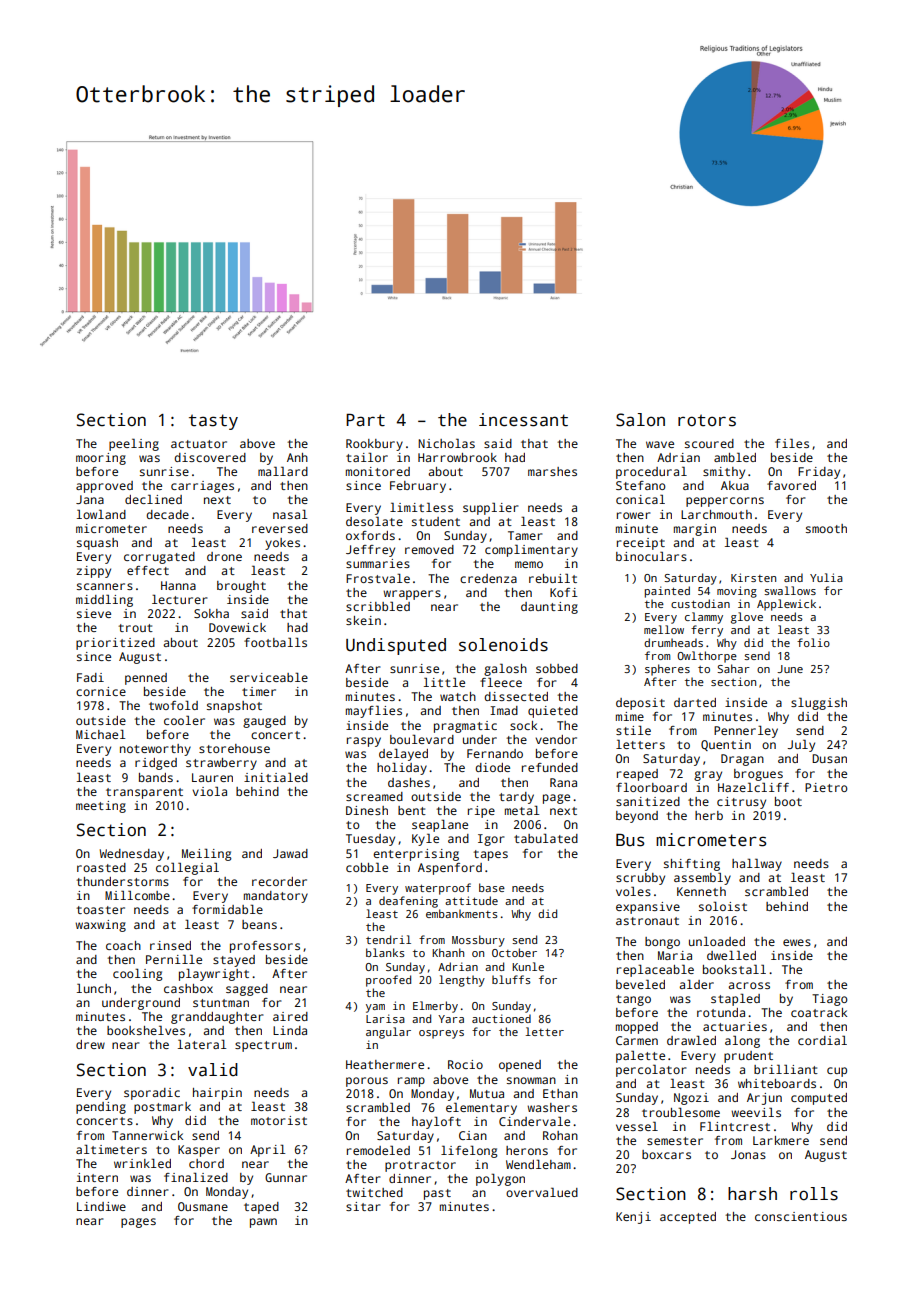  Describe the element at coordinates (187, 868) in the page. I see `collegial` at that location.
